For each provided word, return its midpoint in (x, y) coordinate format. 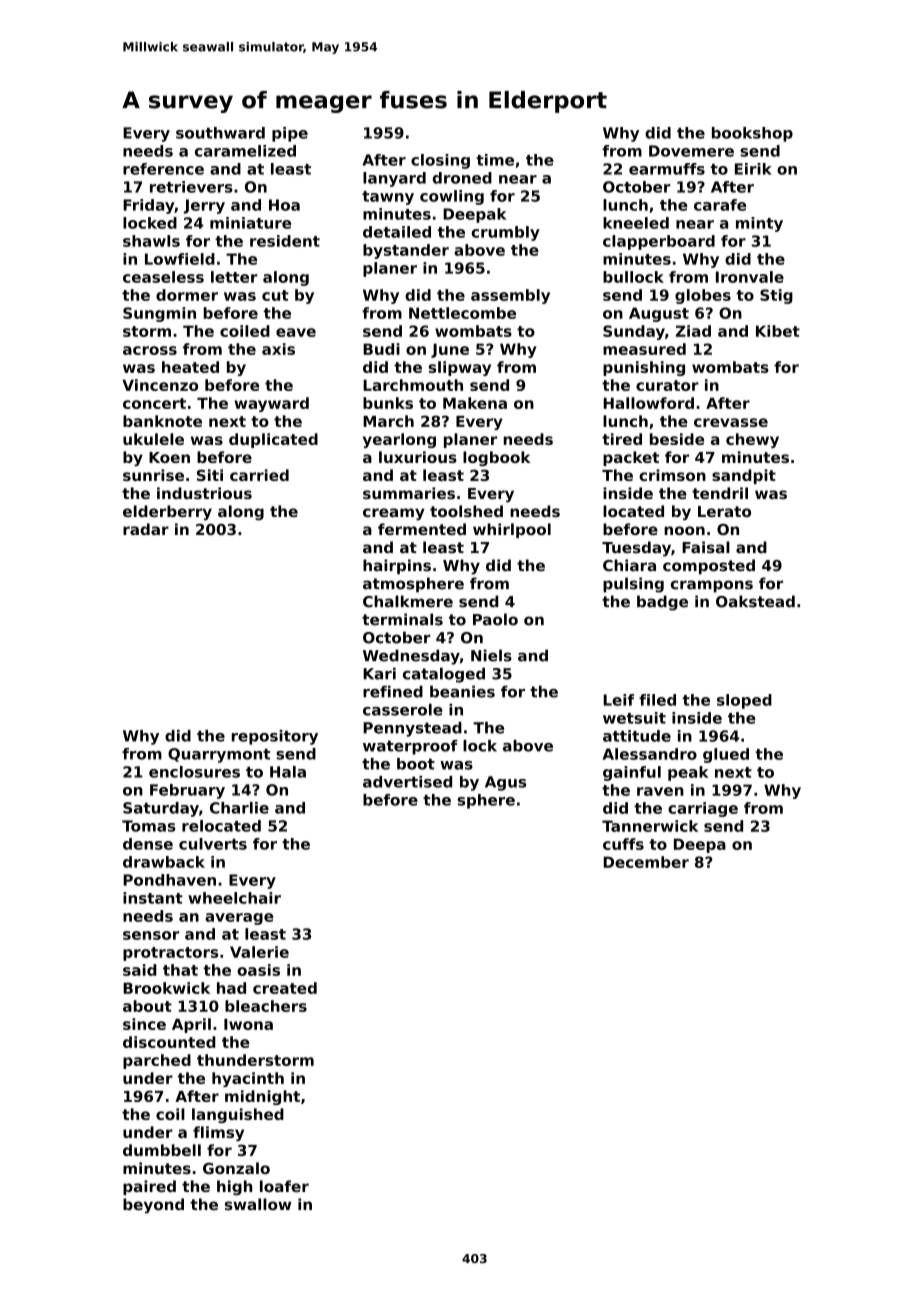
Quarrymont (219, 755)
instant (153, 898)
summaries (409, 493)
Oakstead (755, 601)
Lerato (724, 511)
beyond (153, 1206)
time (495, 160)
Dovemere (691, 151)
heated (190, 367)
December (646, 862)
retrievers (191, 187)
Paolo (495, 619)
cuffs (623, 844)
